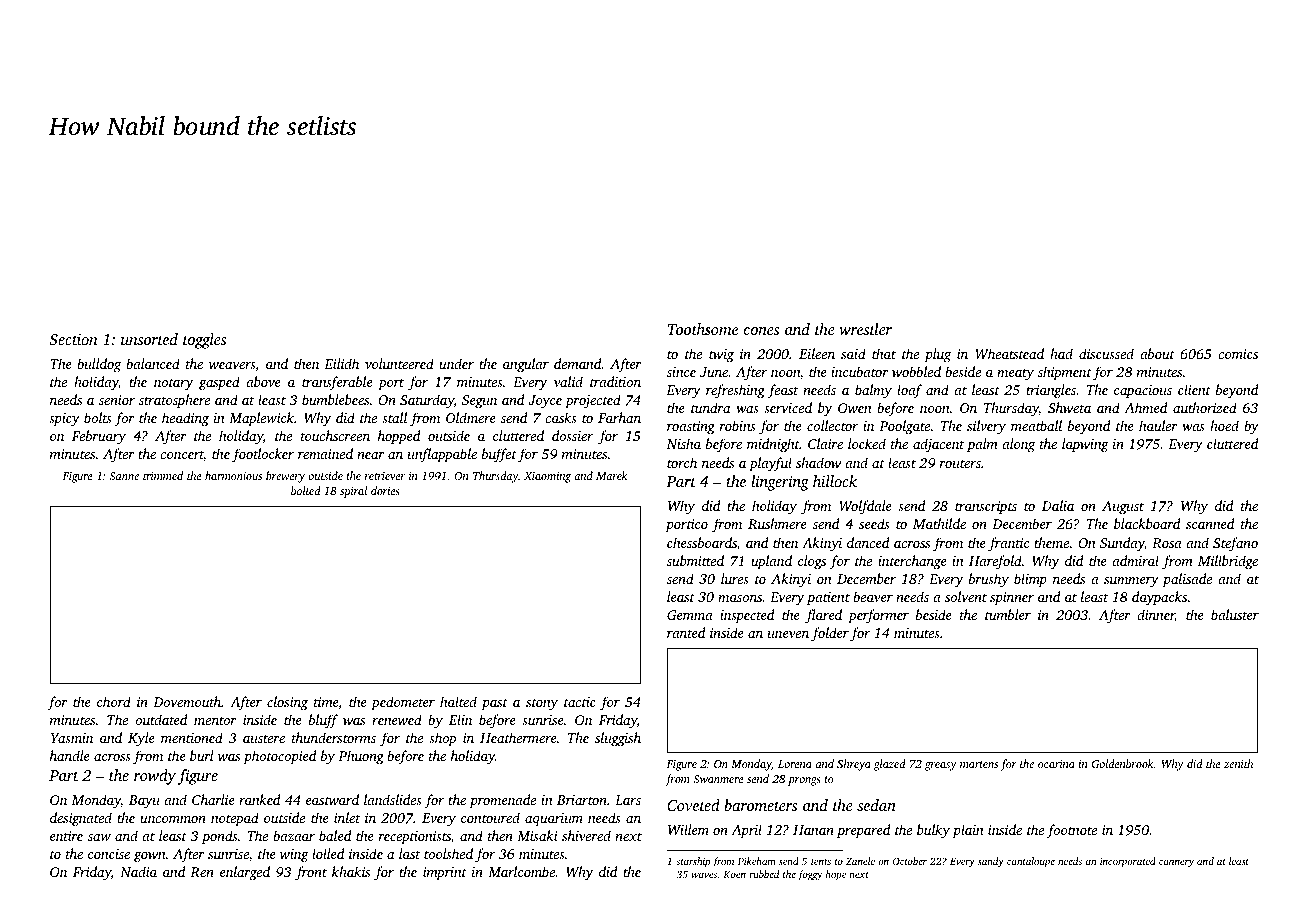  Describe the element at coordinates (1072, 831) in the screenshot. I see `footnote` at that location.
